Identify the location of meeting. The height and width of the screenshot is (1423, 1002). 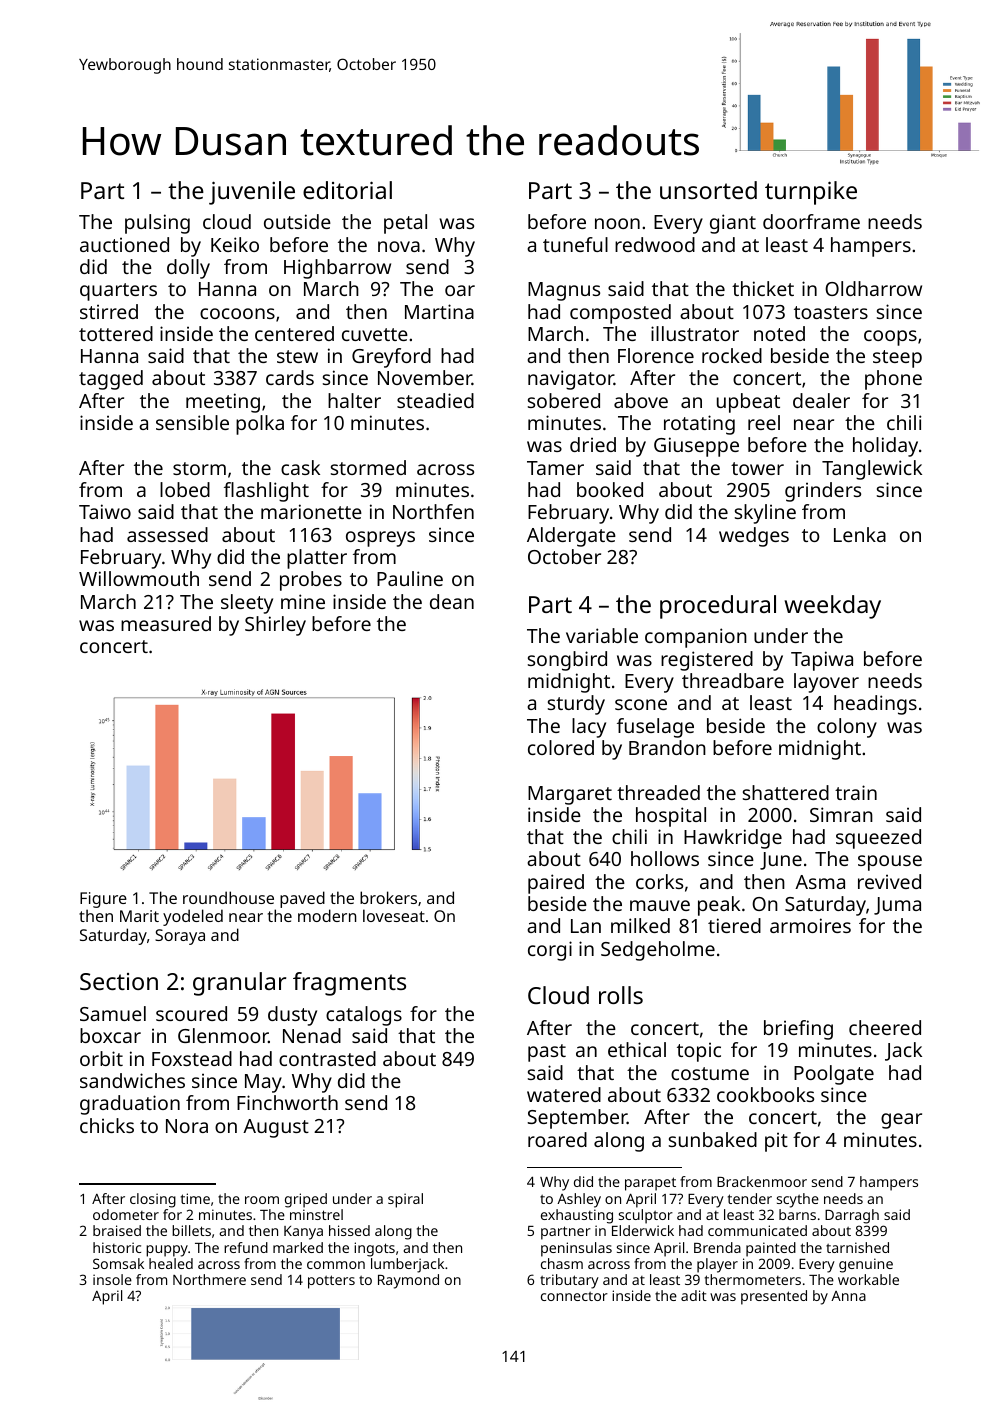
(223, 403).
